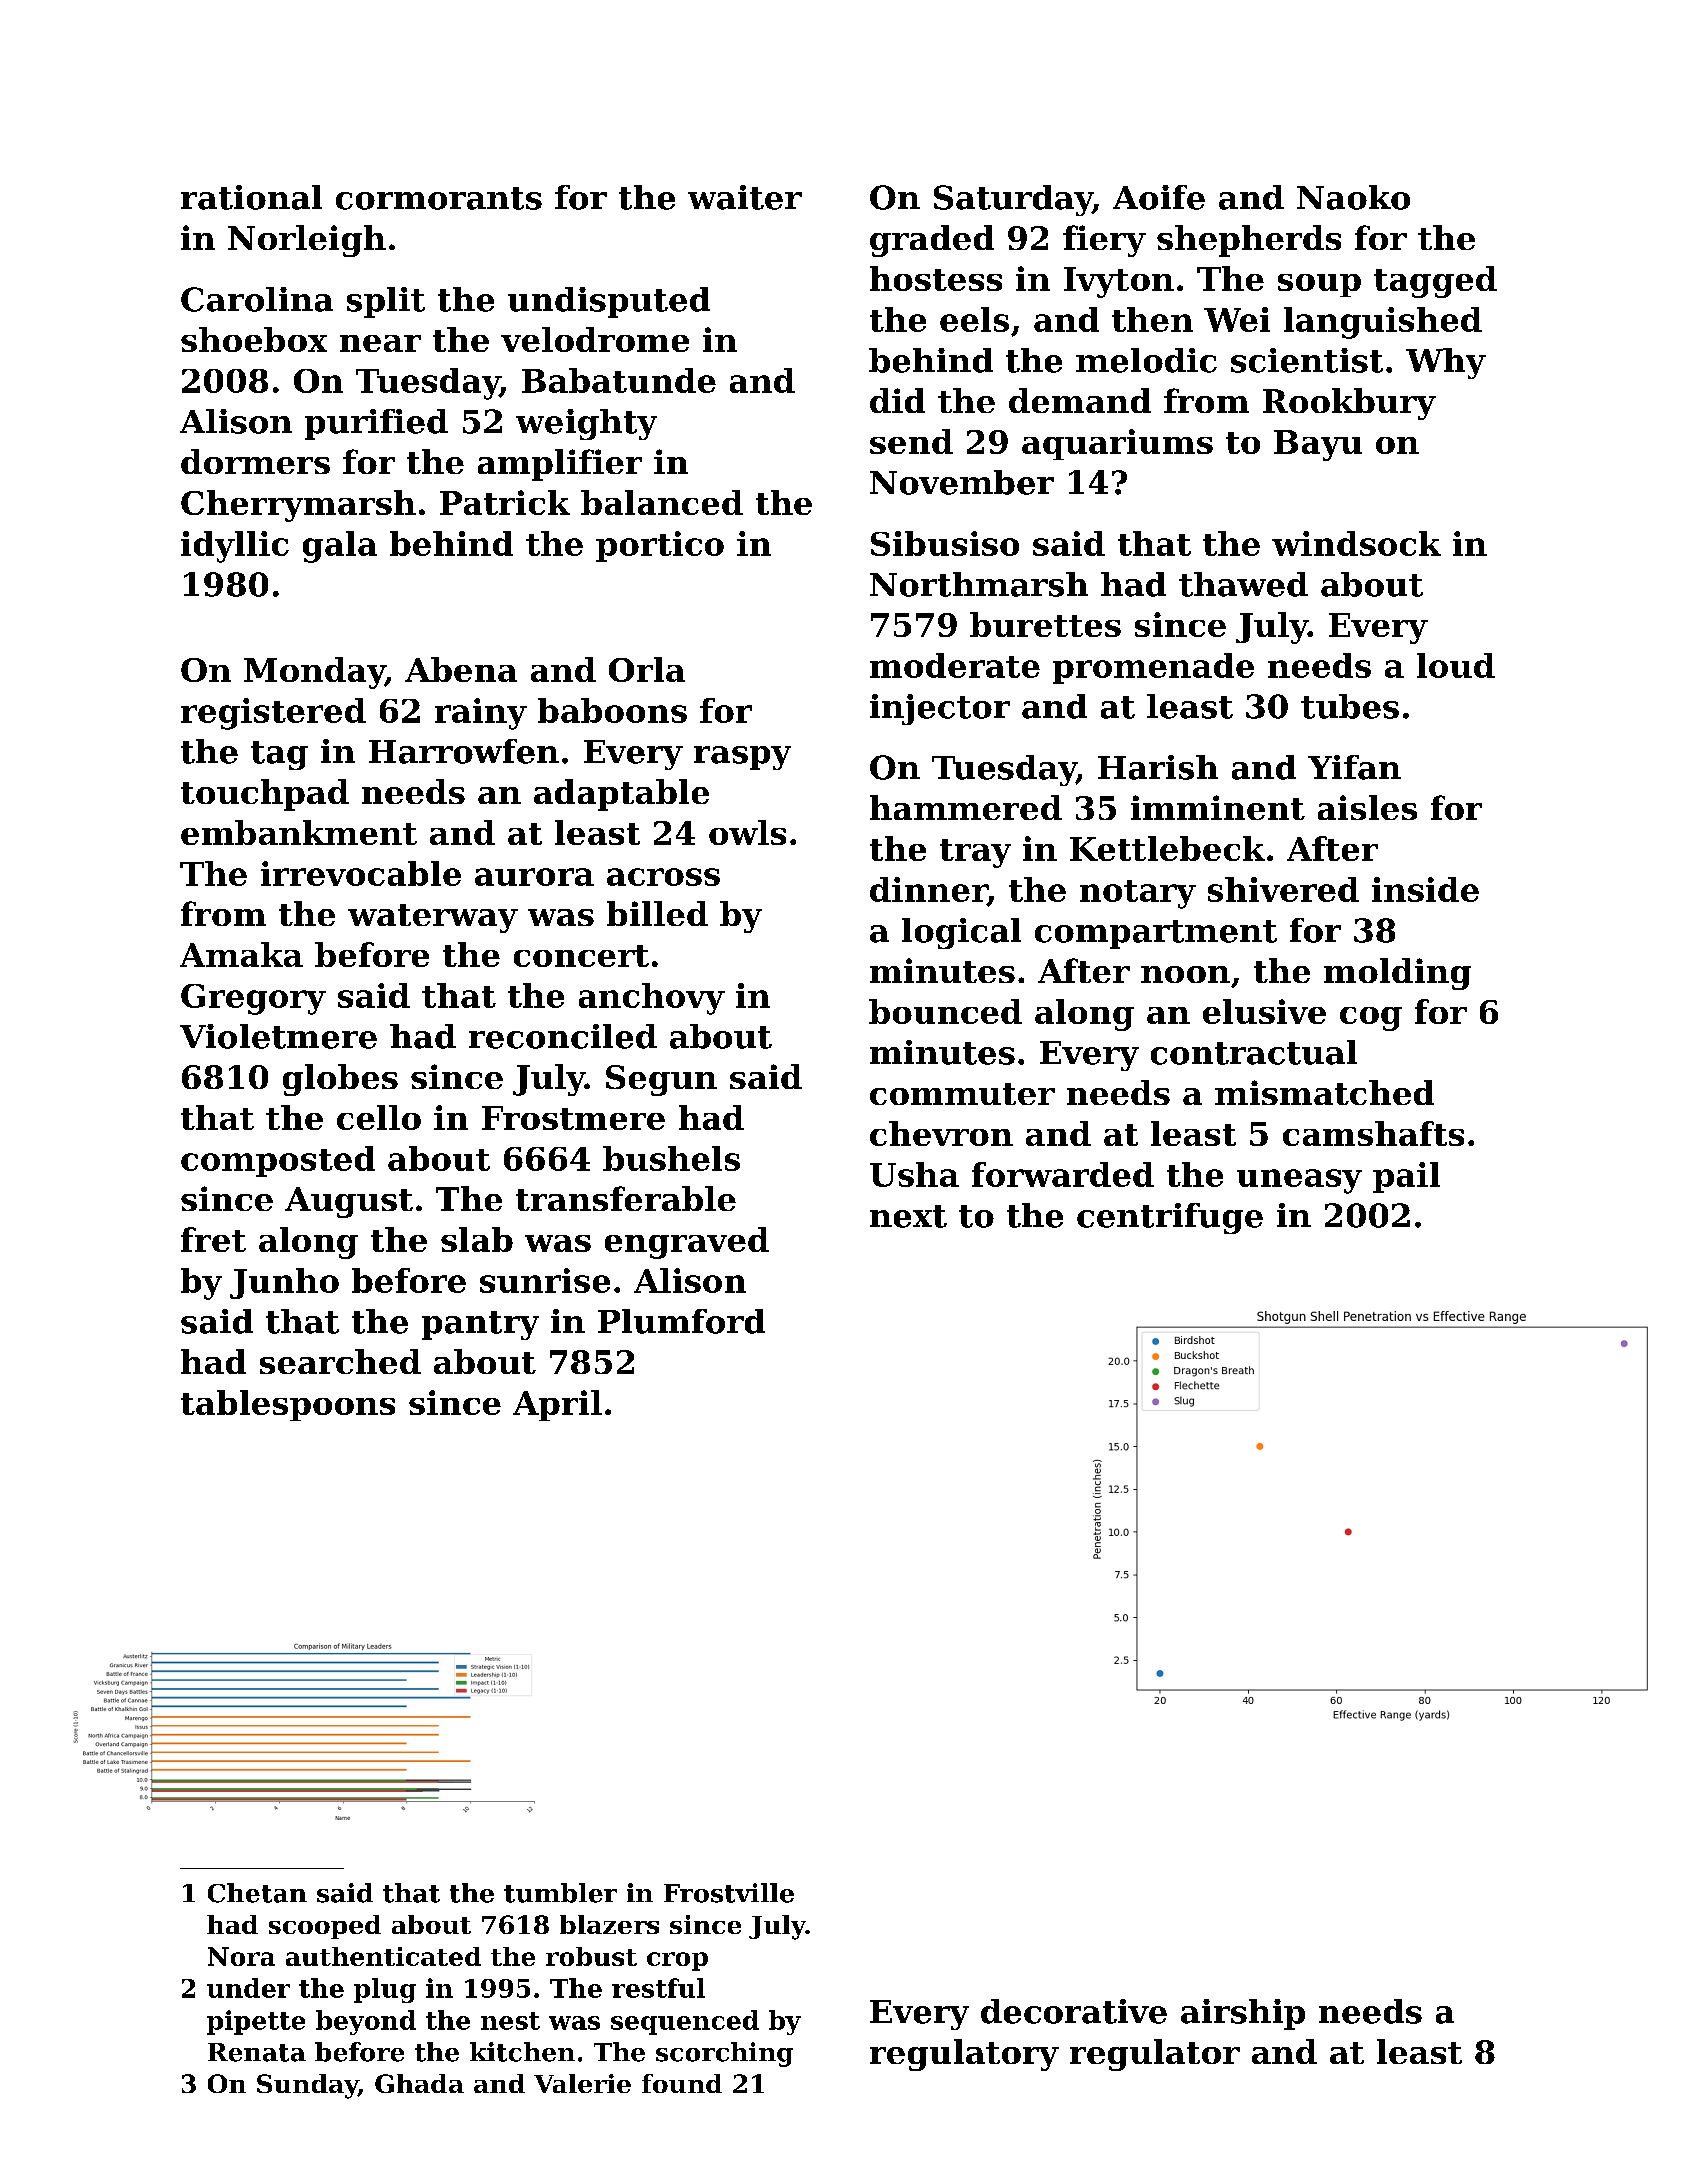 The height and width of the page is (2178, 1683). I want to click on searched, so click(340, 1361).
